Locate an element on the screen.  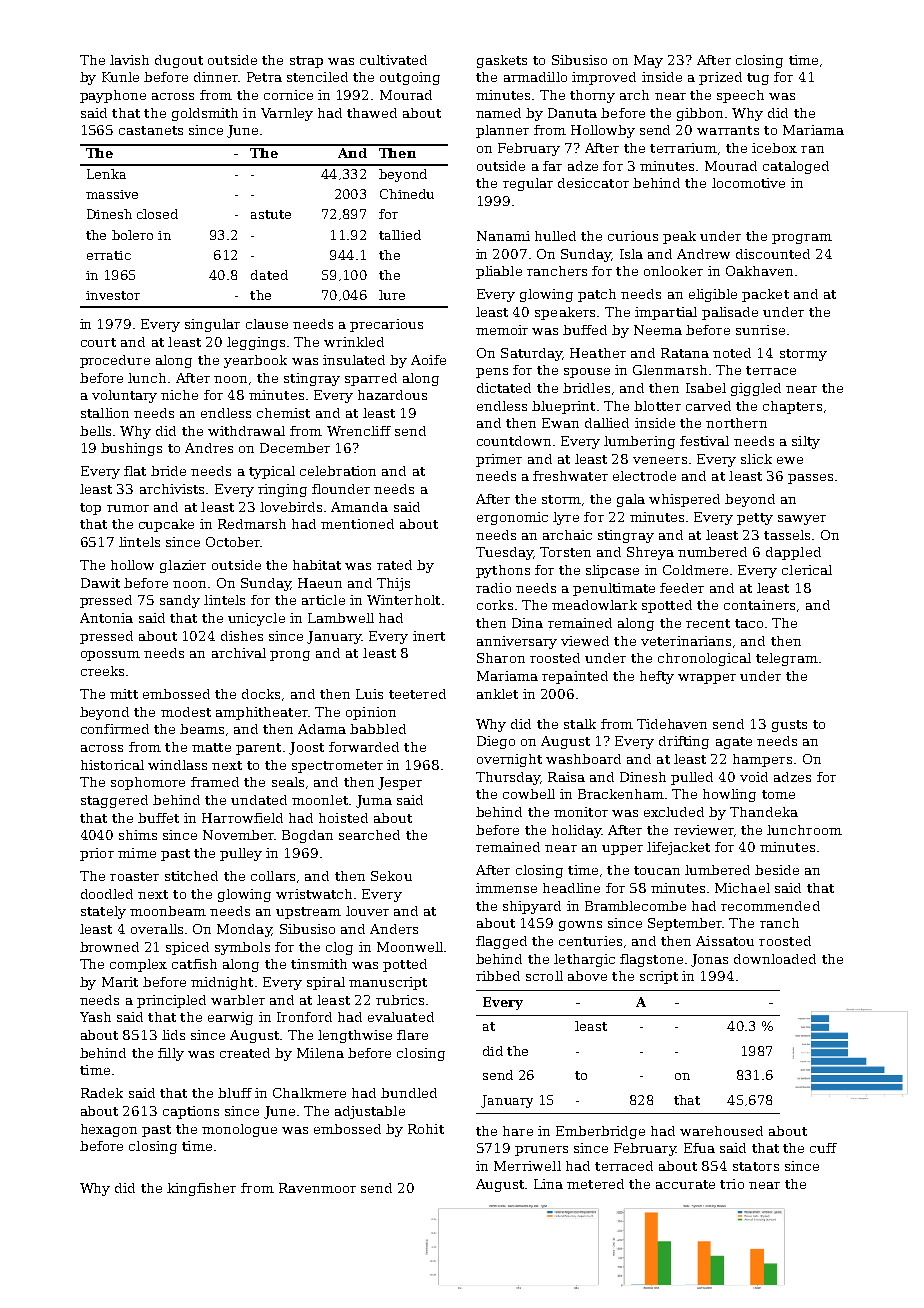
bushings is located at coordinates (131, 449).
